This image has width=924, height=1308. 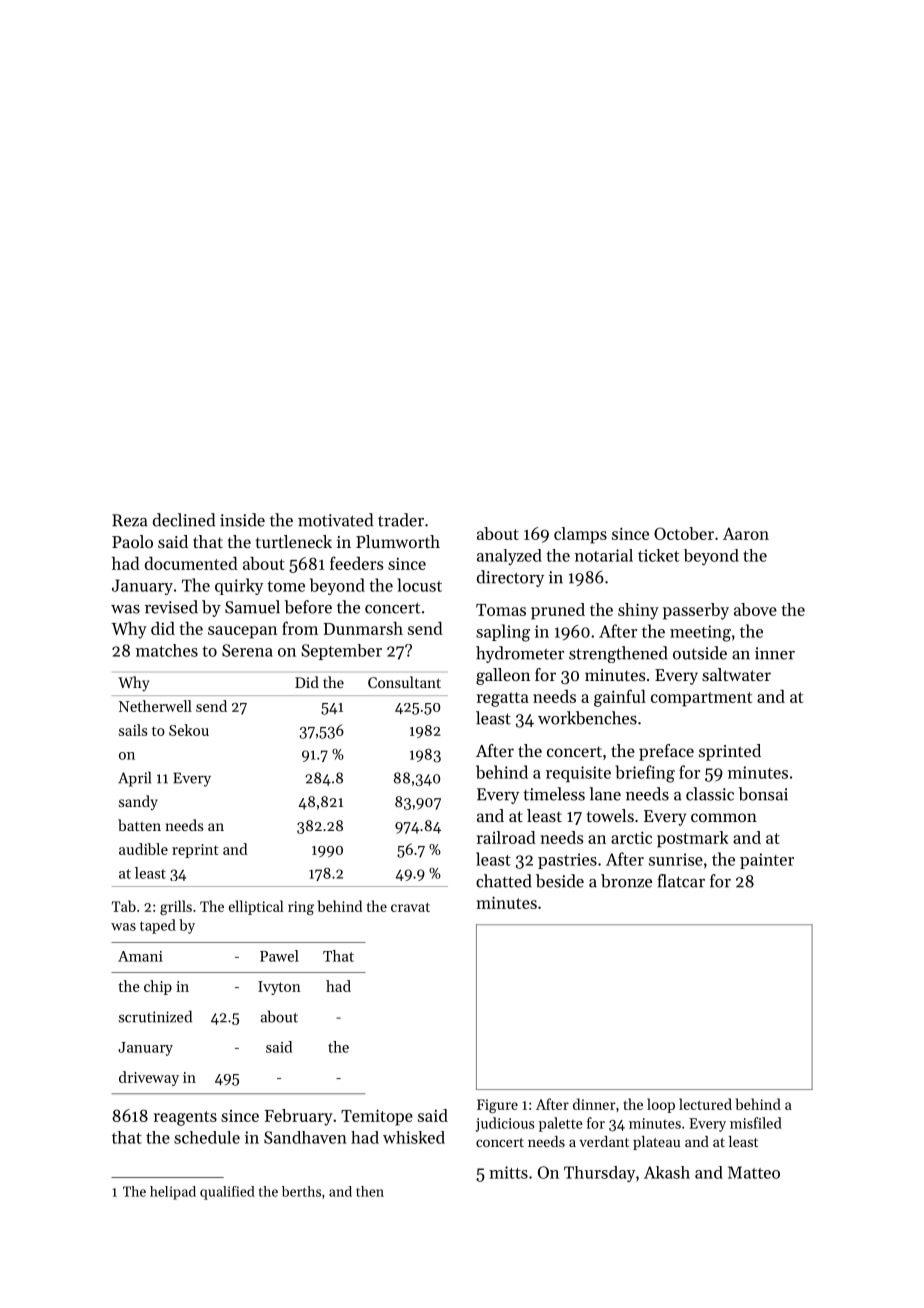 I want to click on Pawel, so click(x=279, y=956).
